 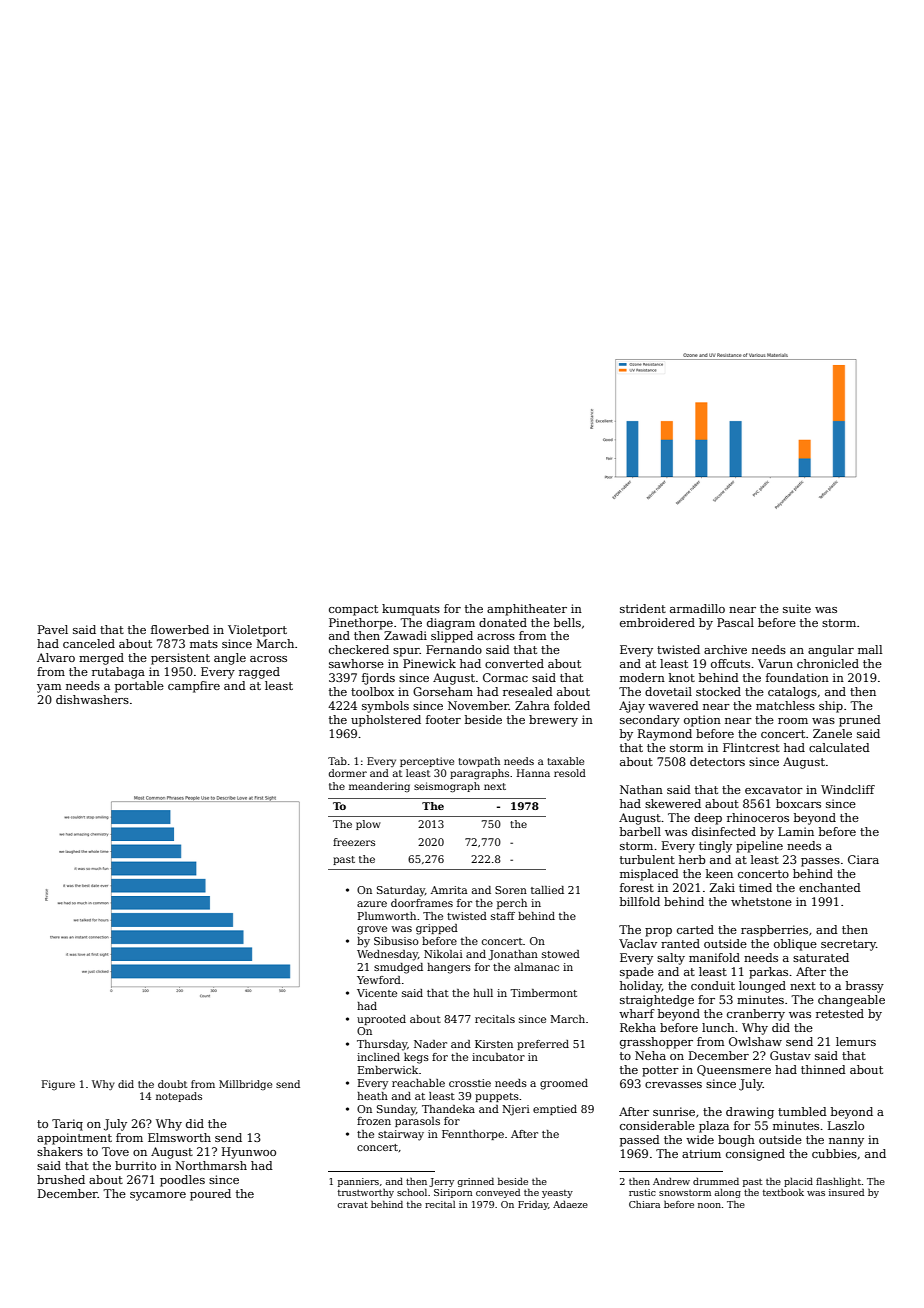 I want to click on meandering, so click(x=379, y=787).
